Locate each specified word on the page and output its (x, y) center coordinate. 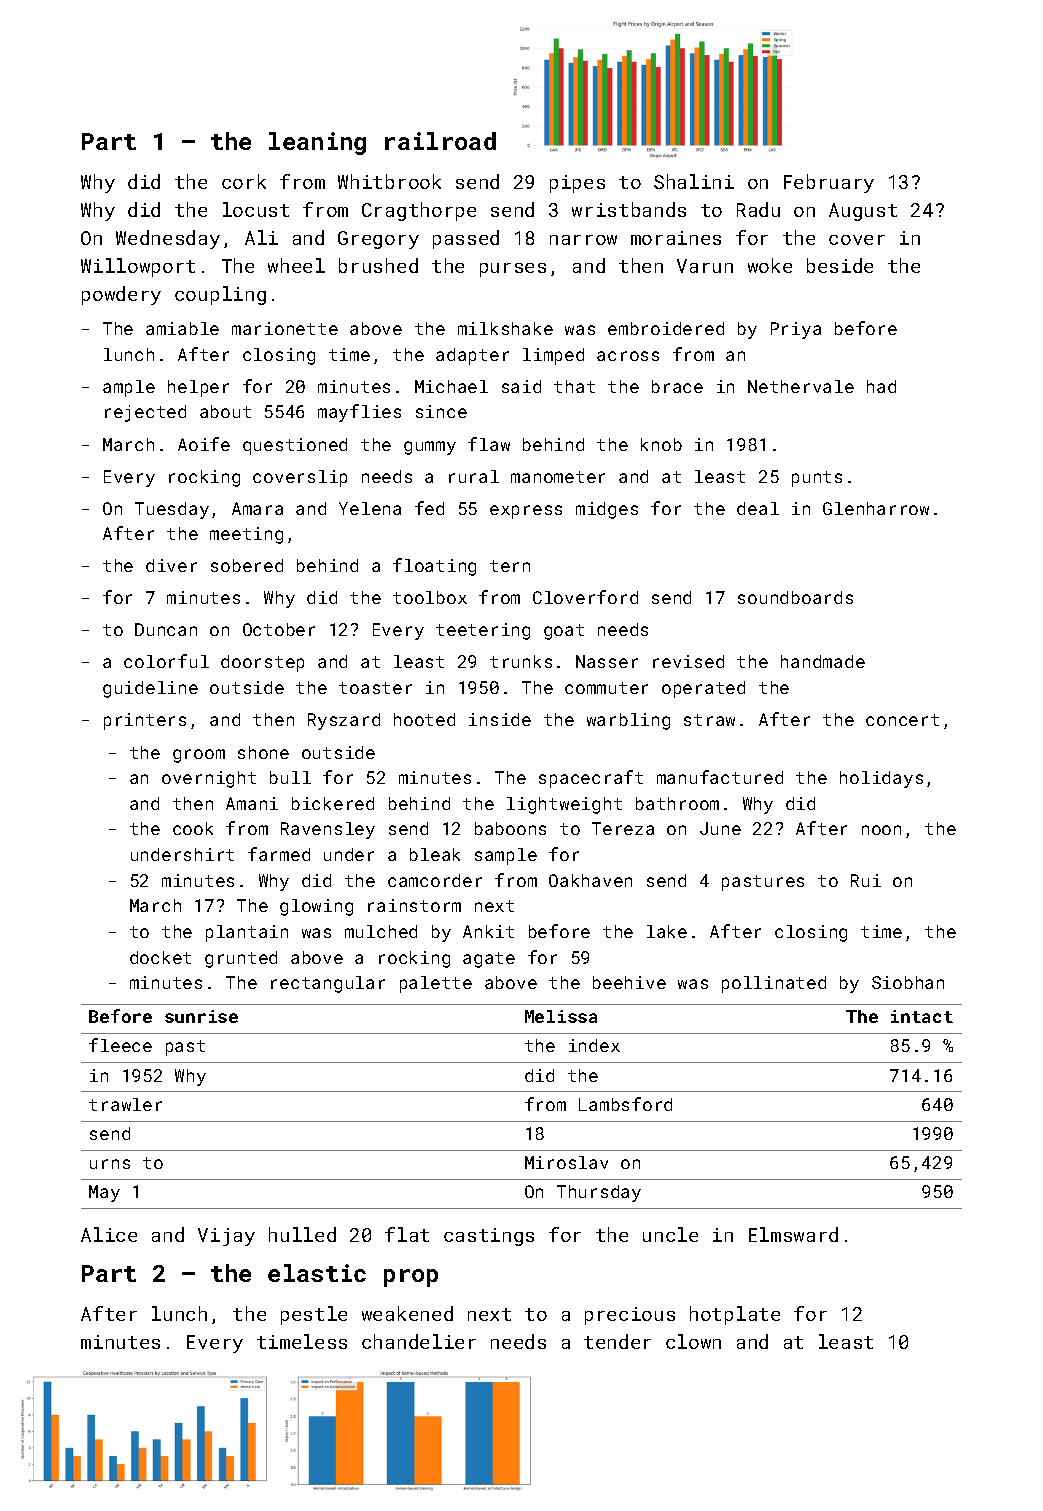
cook (193, 828)
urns (110, 1164)
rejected (145, 413)
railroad (440, 141)
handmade (823, 661)
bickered (333, 803)
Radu (758, 209)
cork (244, 181)
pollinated (774, 984)
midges (607, 510)
